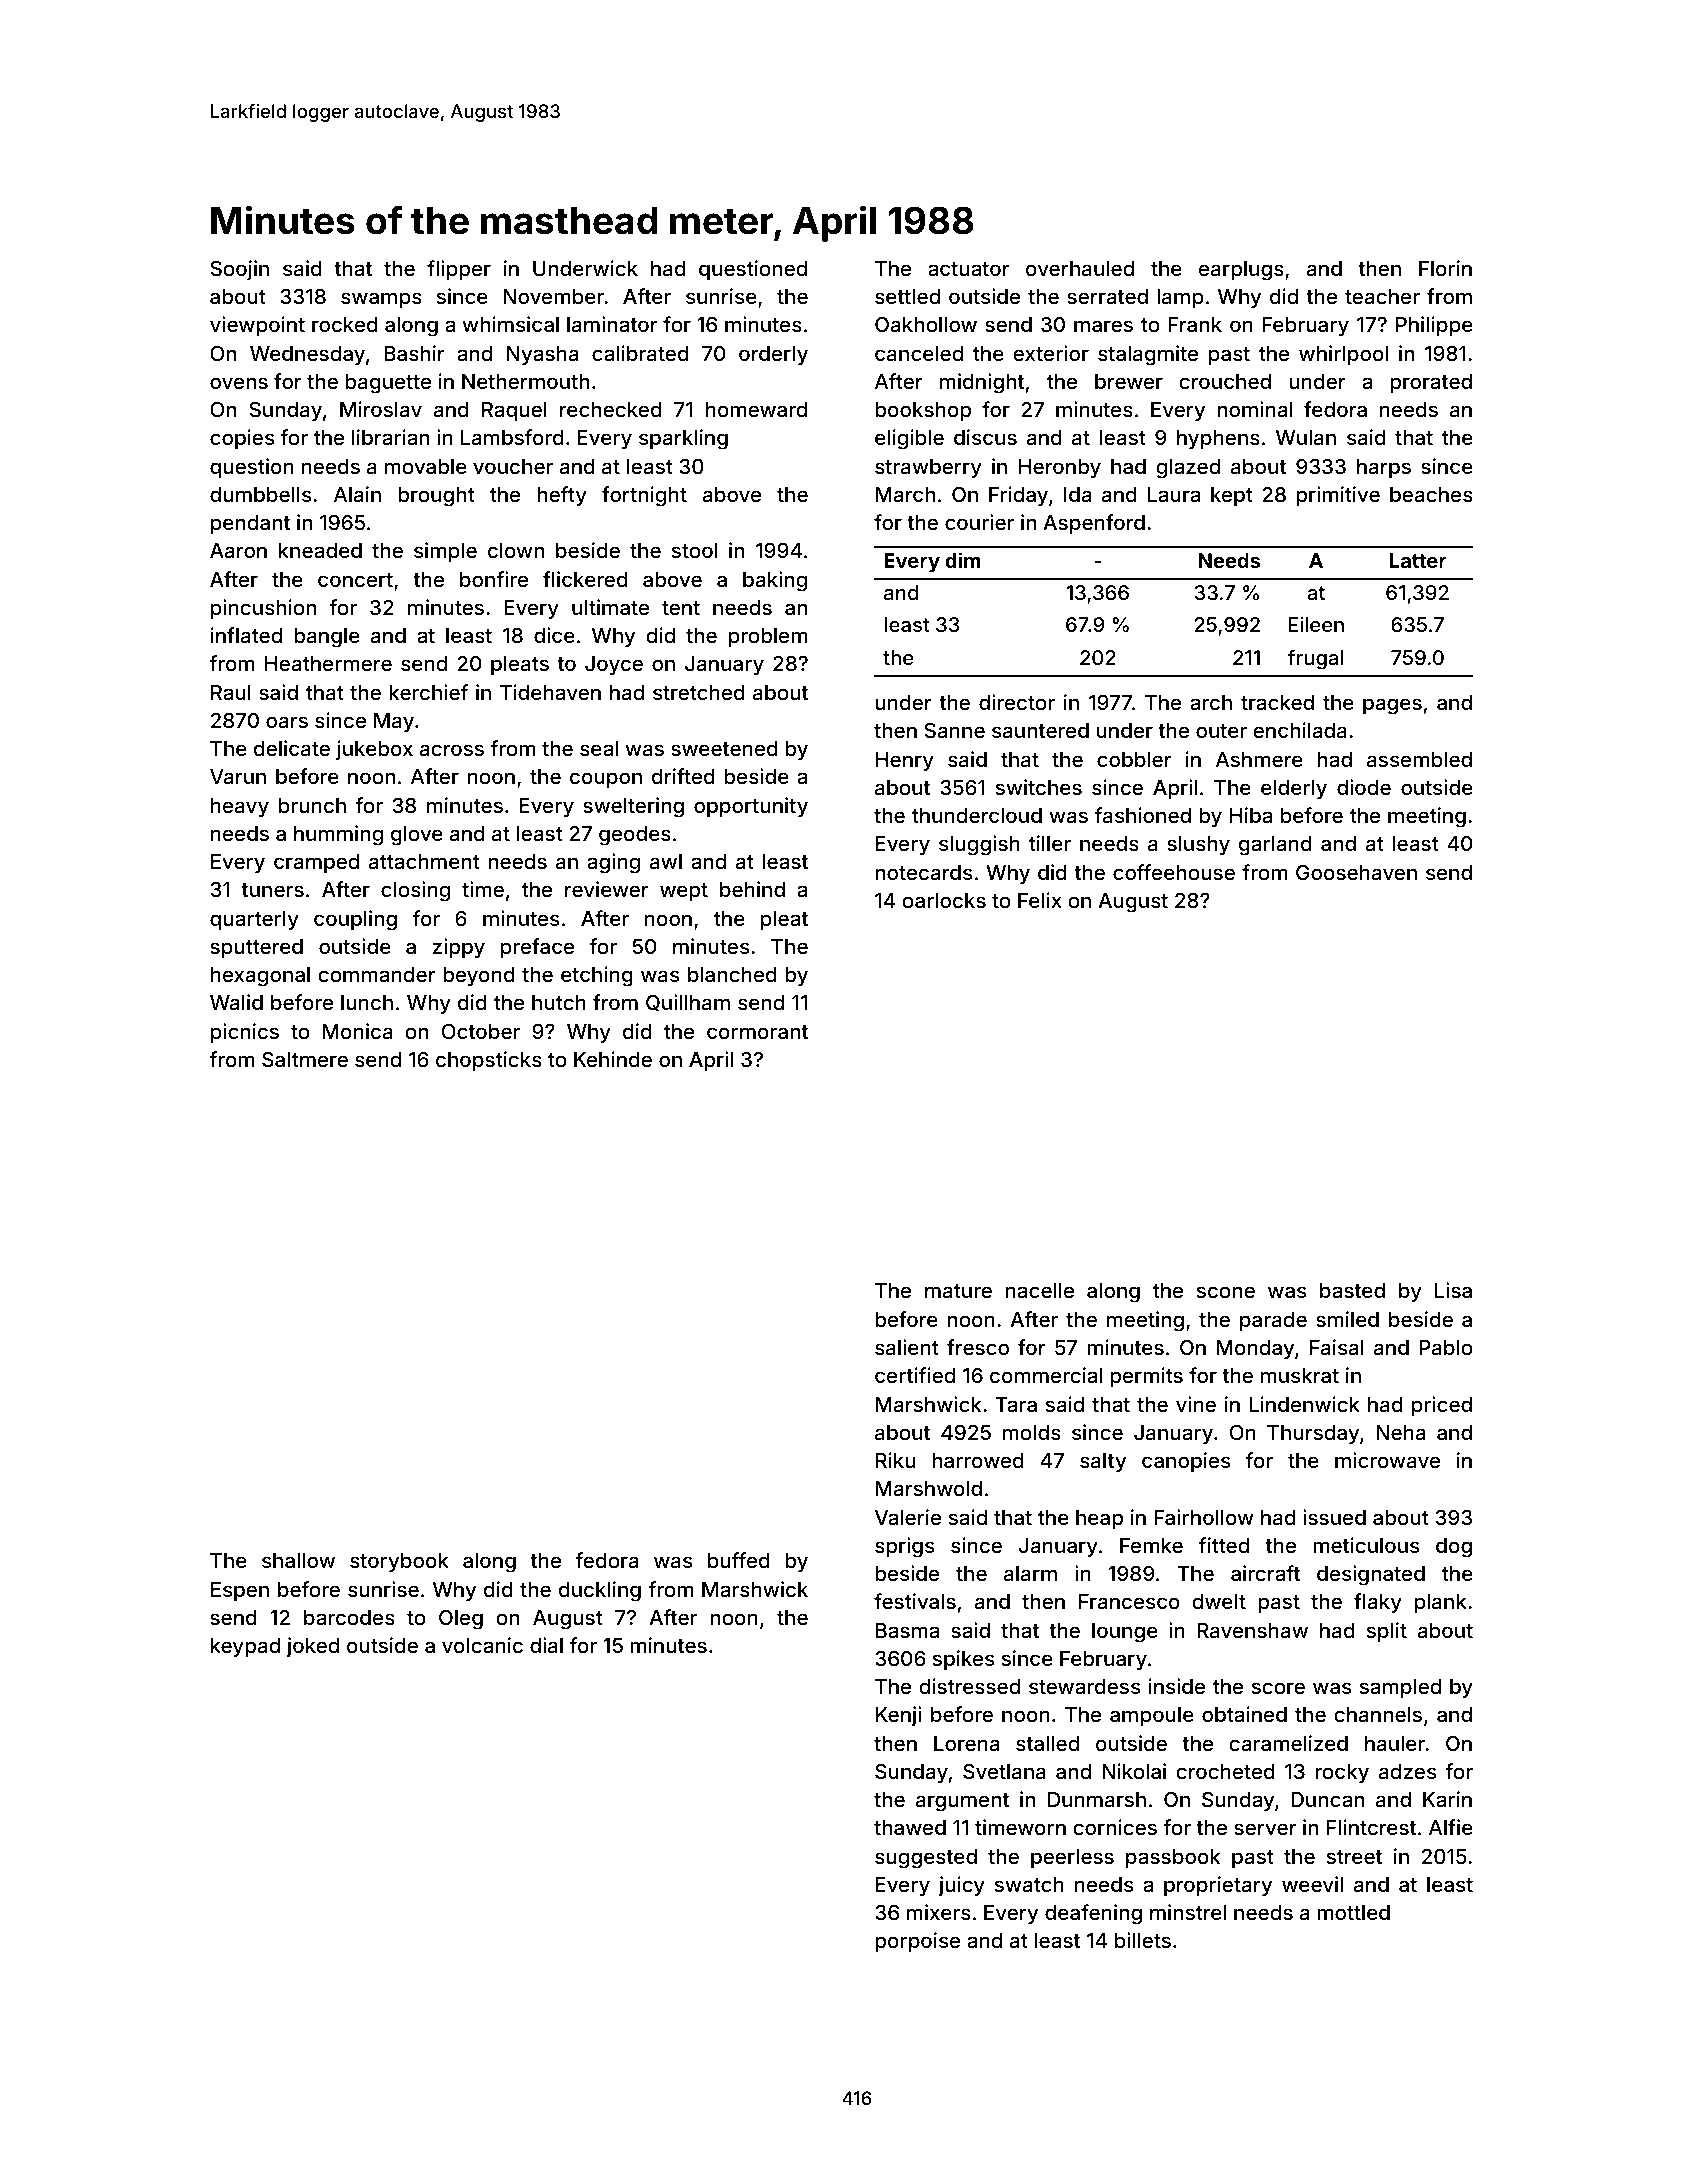 The image size is (1683, 2178). I want to click on Pablo, so click(1445, 1347).
